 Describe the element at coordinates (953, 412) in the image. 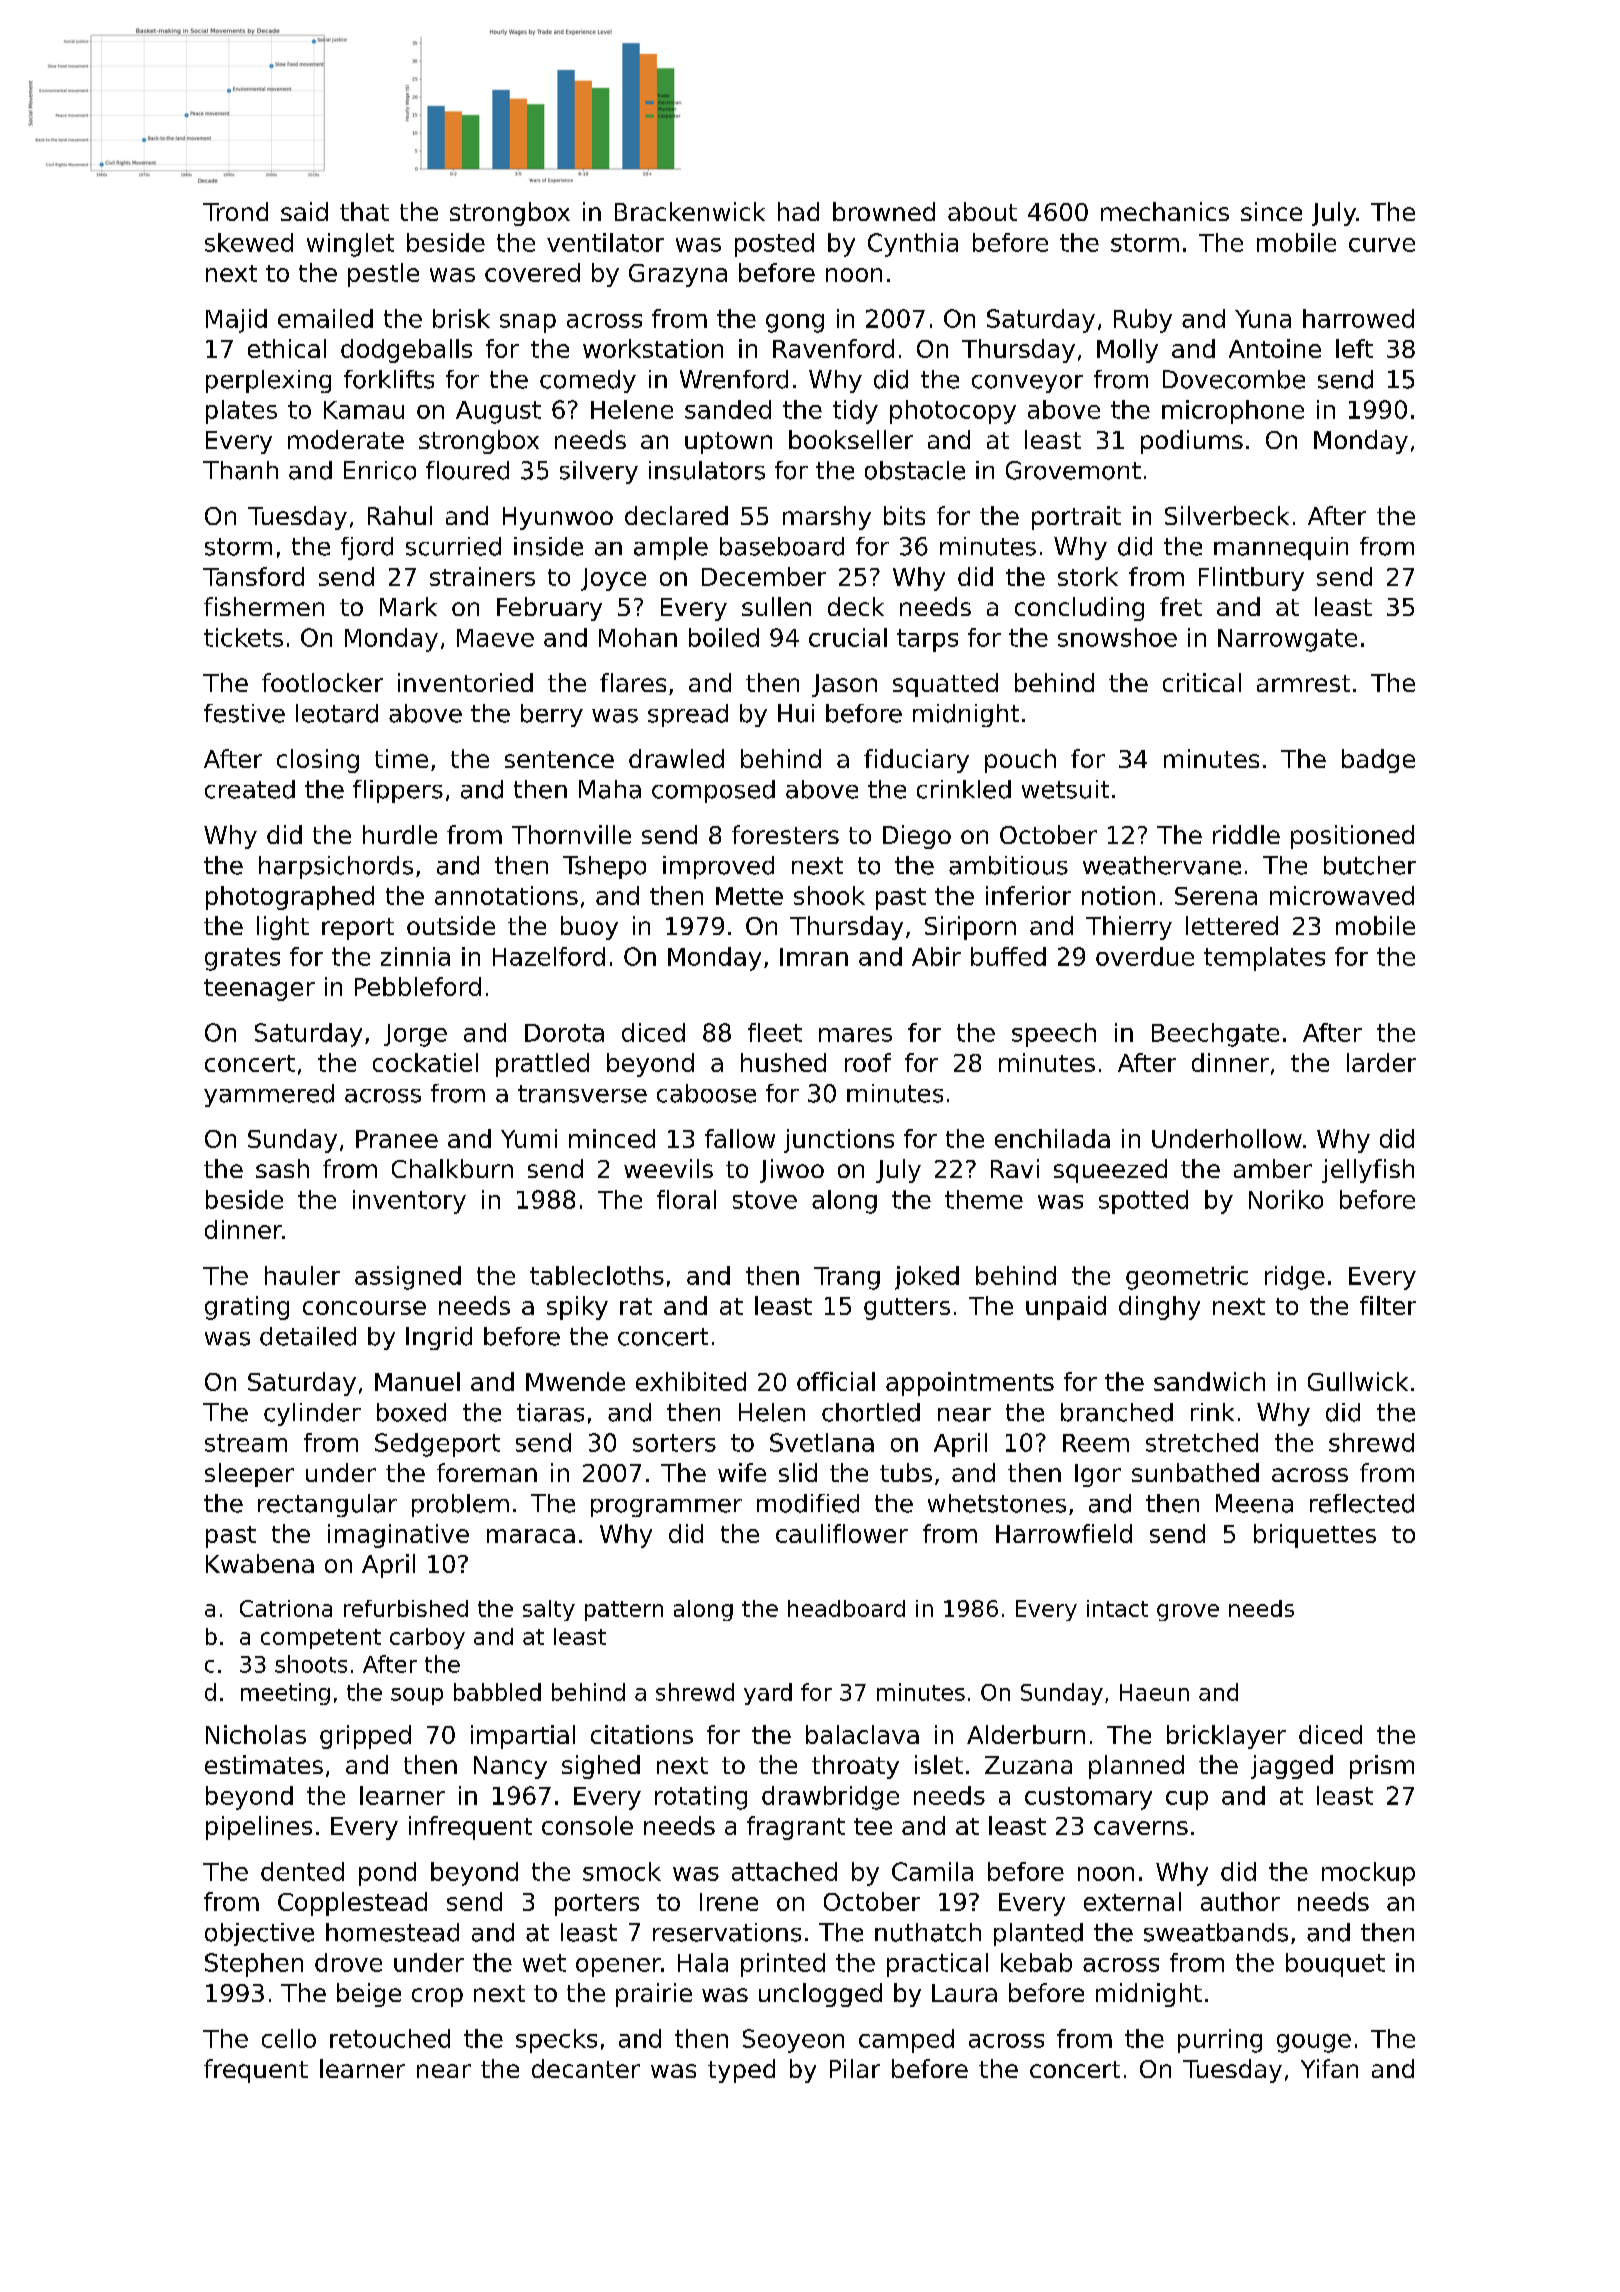

I see `photocopy` at that location.
